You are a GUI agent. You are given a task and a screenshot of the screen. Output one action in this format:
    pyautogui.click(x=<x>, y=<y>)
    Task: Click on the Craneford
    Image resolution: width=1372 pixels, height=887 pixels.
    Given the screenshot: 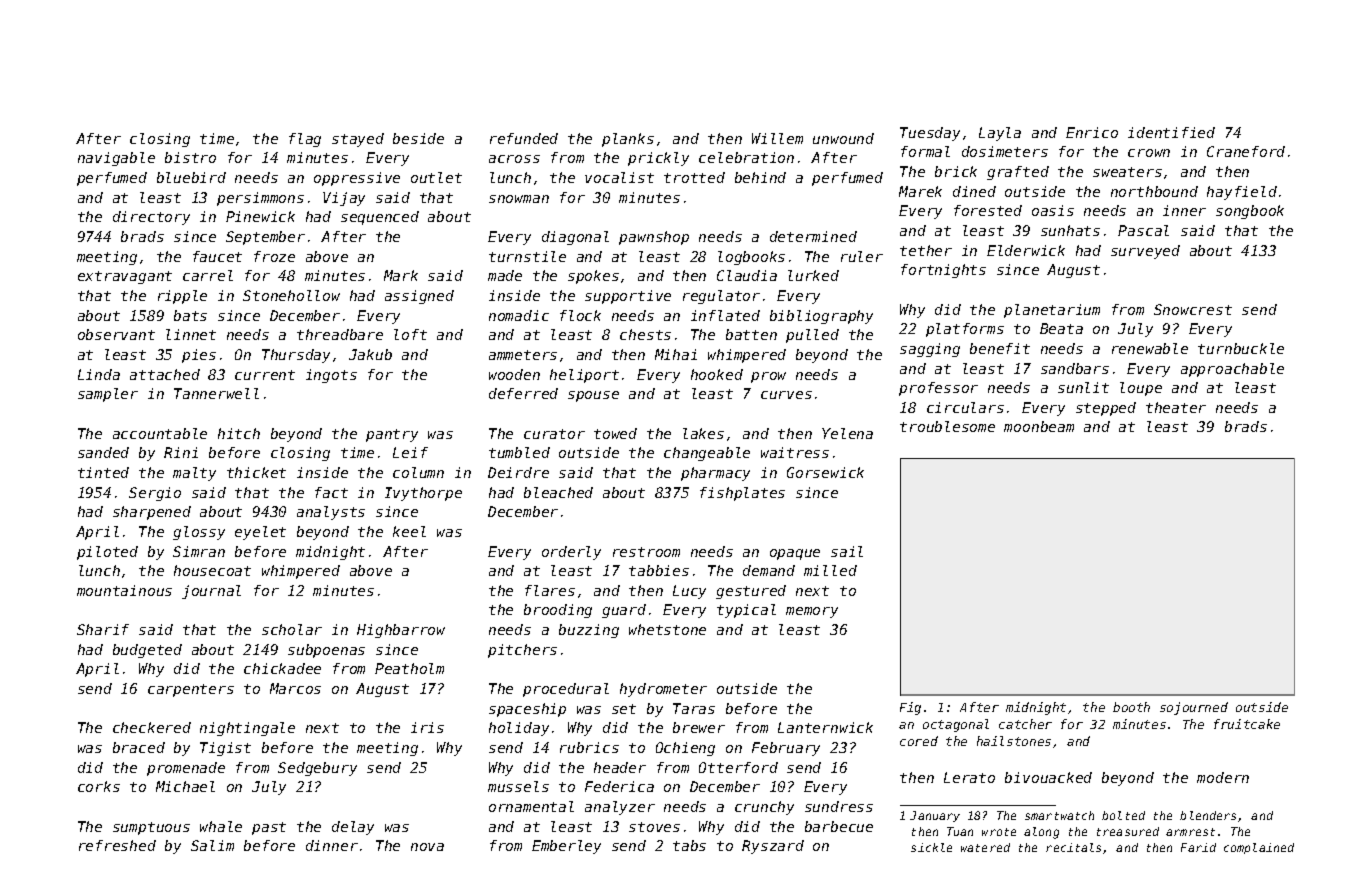 What is the action you would take?
    pyautogui.click(x=1246, y=151)
